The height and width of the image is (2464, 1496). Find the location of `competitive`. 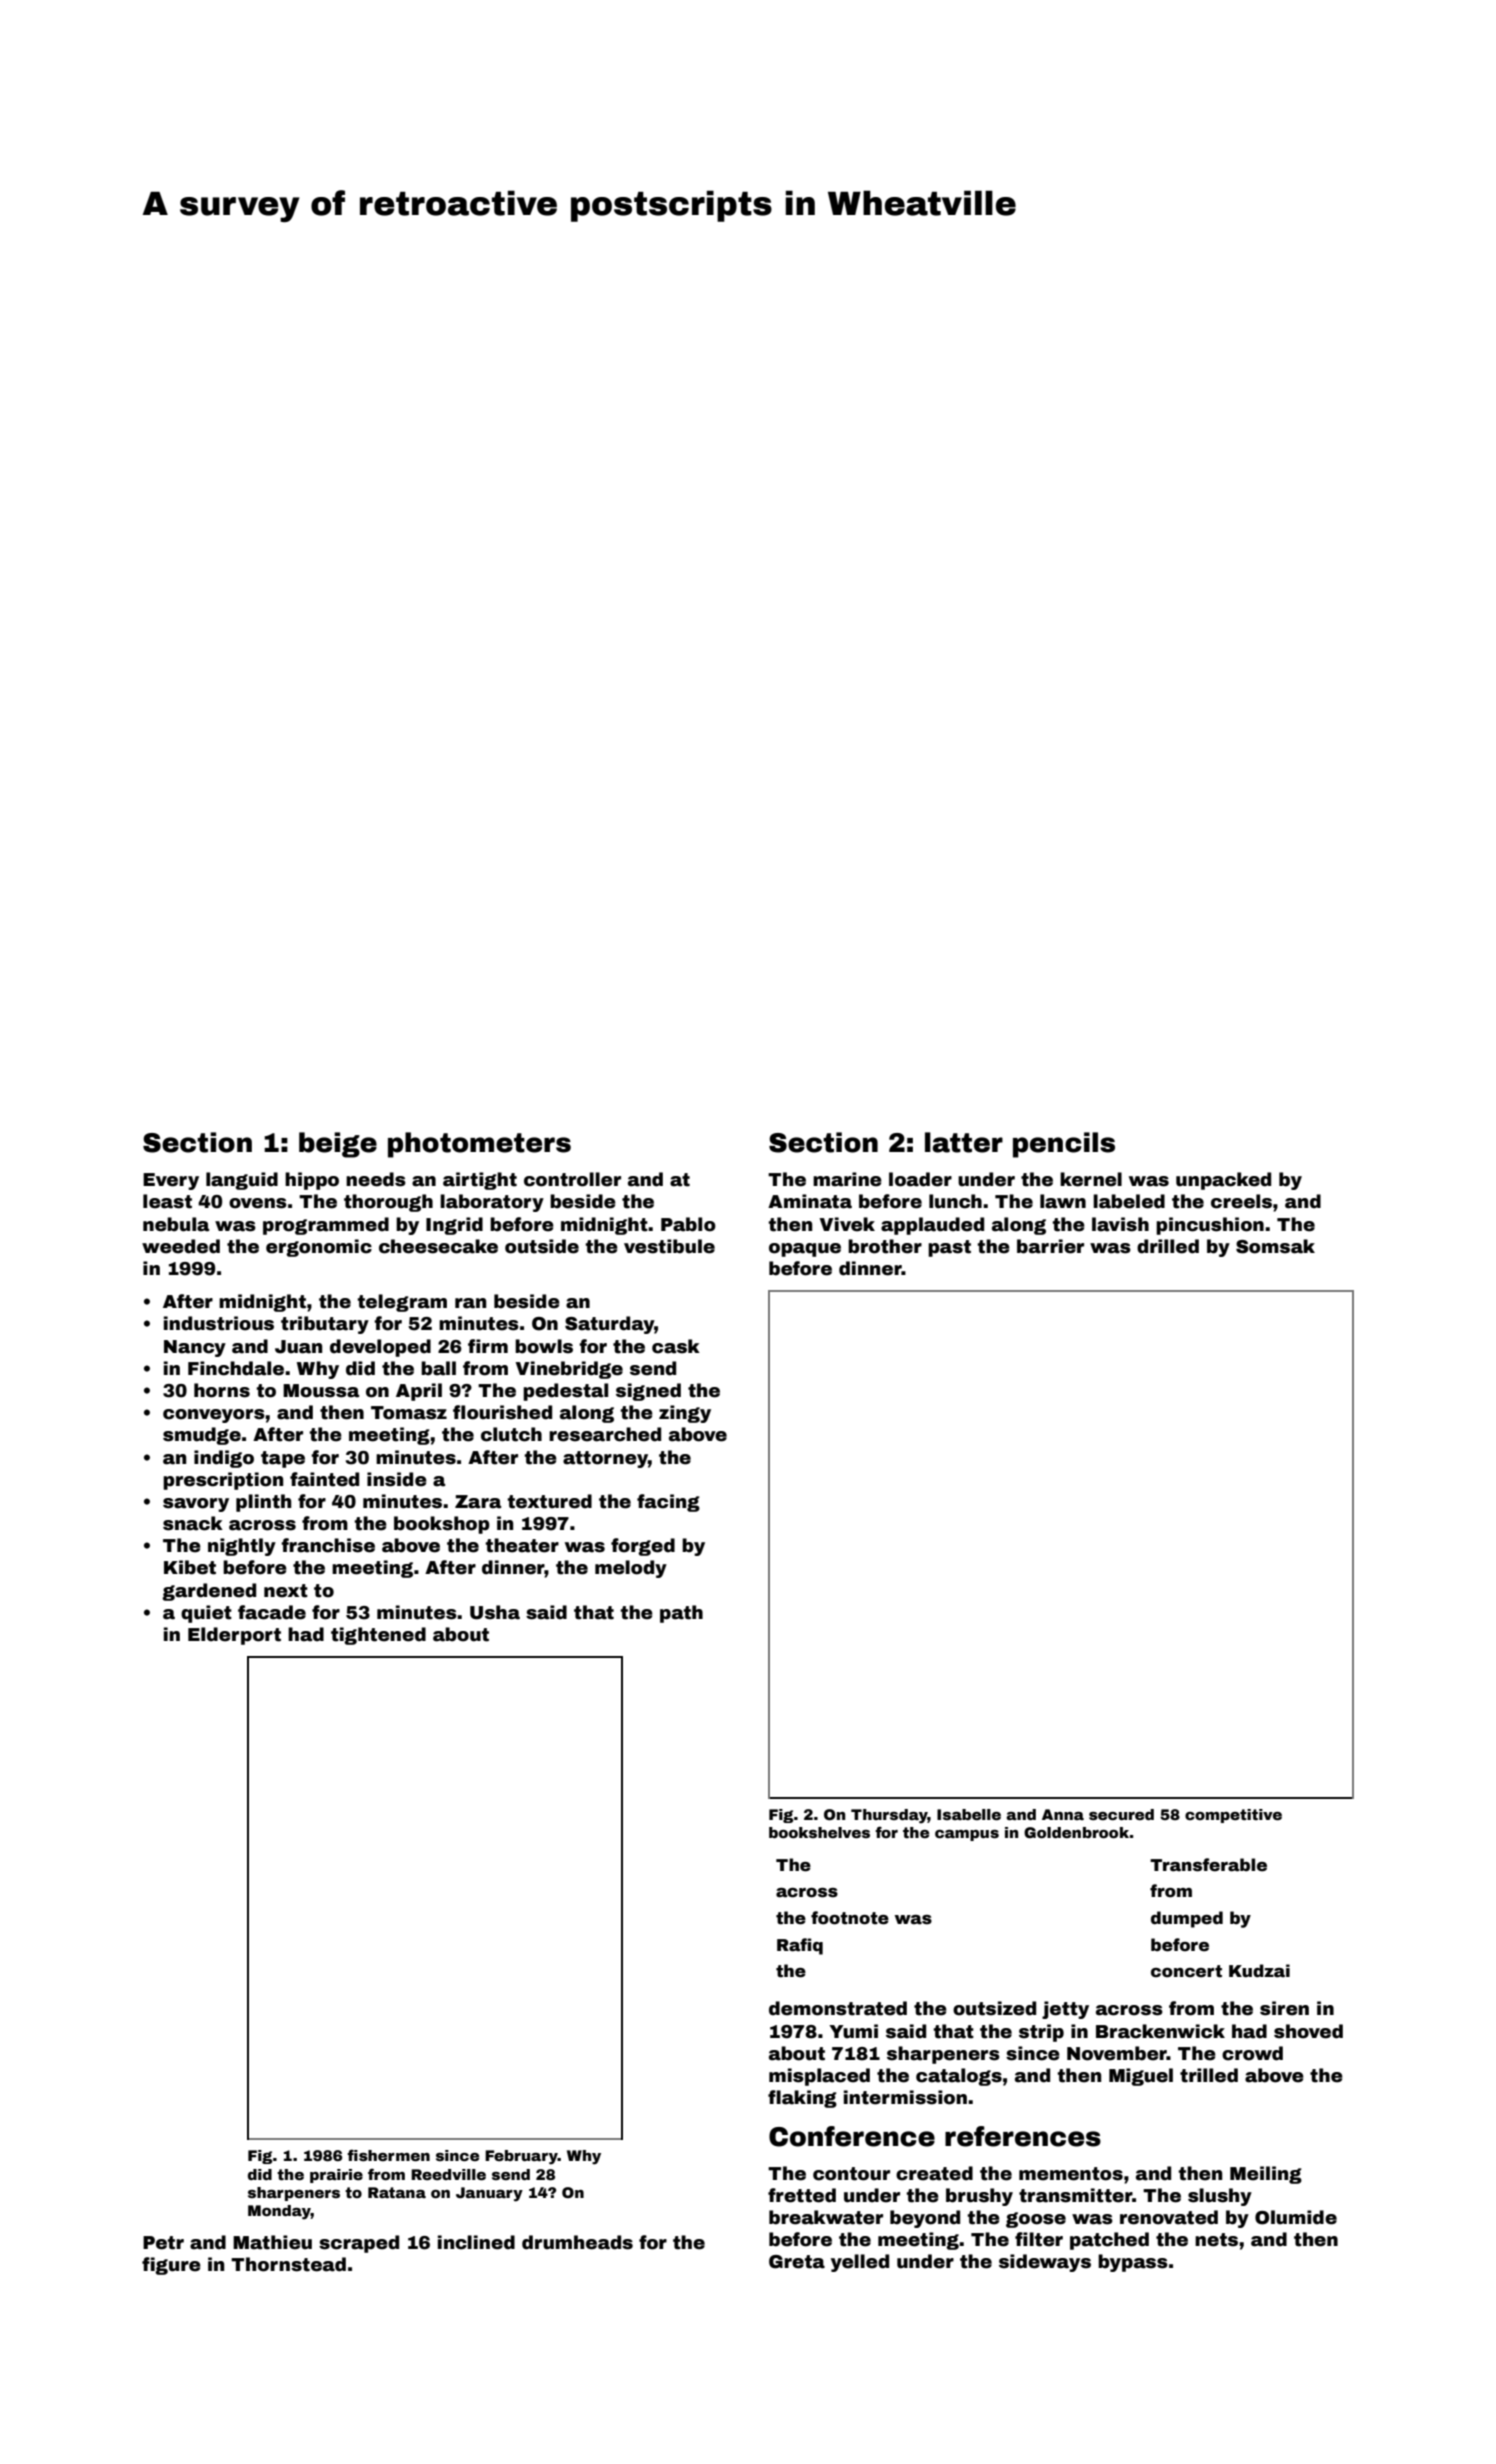

competitive is located at coordinates (1233, 1816).
